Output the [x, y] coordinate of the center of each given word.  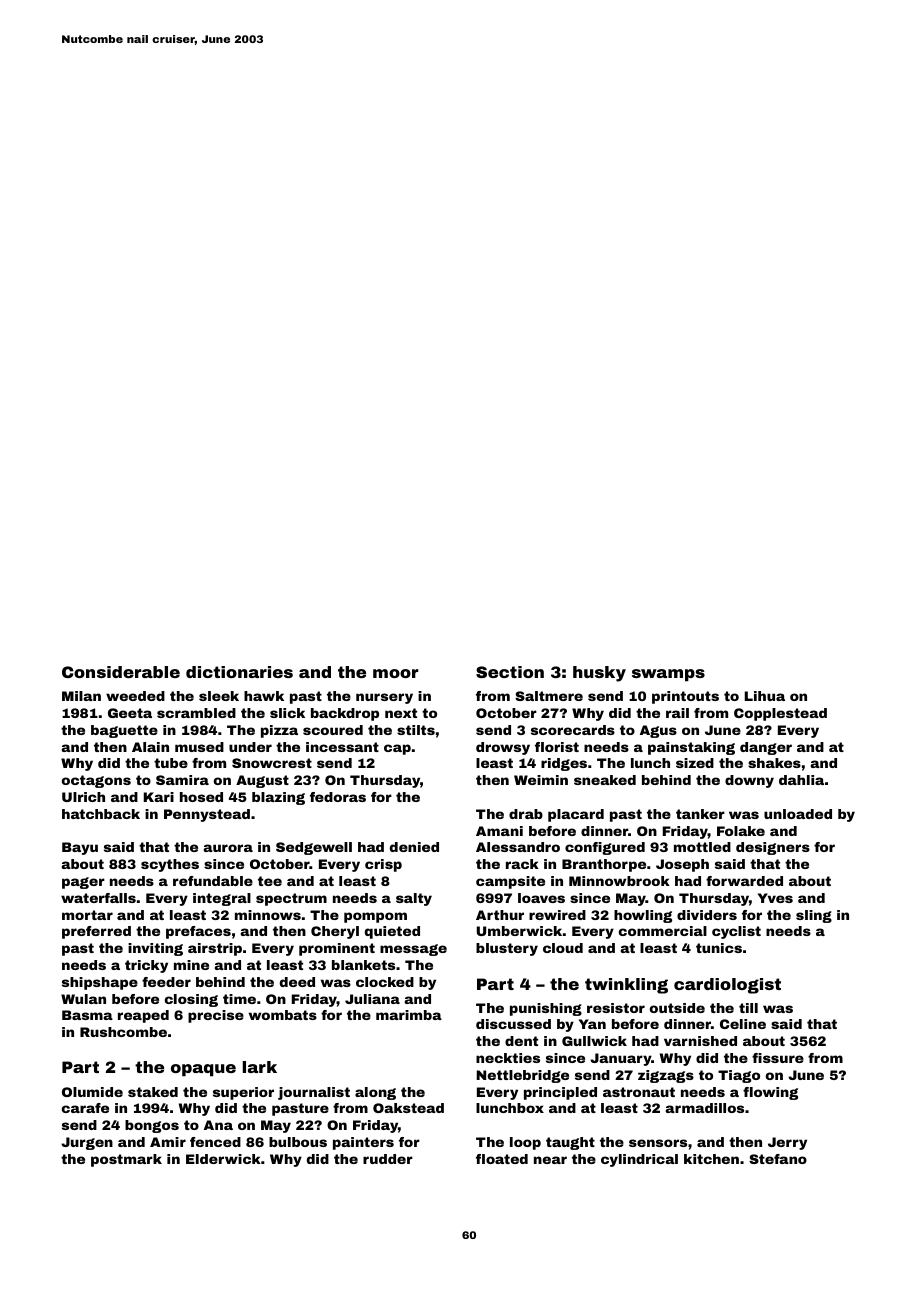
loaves [541, 898]
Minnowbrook [619, 881]
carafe [85, 1108]
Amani [499, 831]
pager [83, 883]
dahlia [801, 780]
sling [814, 916]
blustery [507, 949]
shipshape [100, 983]
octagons [96, 781]
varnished [700, 1041]
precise [216, 1016]
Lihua [765, 696]
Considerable [121, 672]
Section [510, 672]
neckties [508, 1058]
